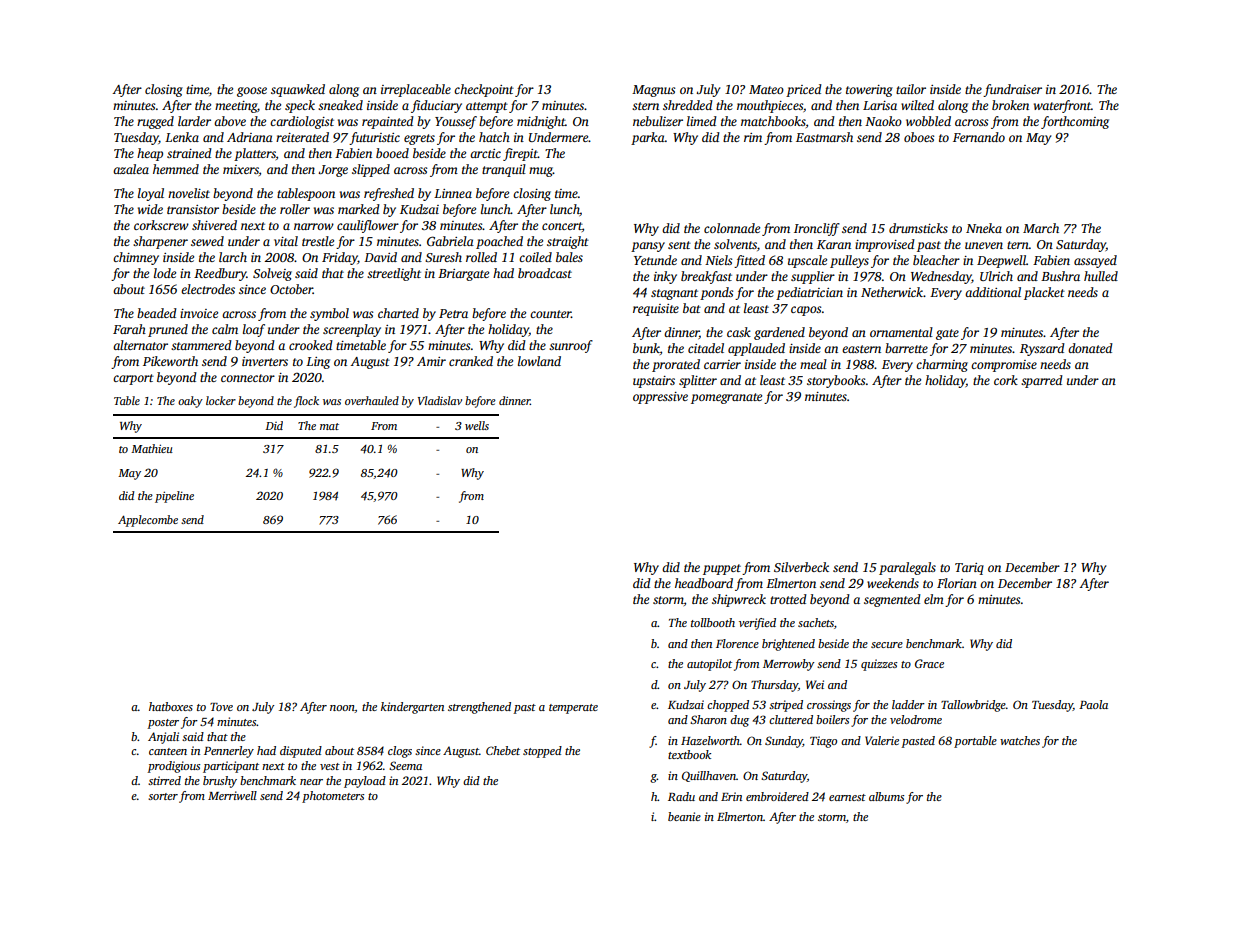 This screenshot has width=1233, height=952. I want to click on autopilot, so click(709, 665).
